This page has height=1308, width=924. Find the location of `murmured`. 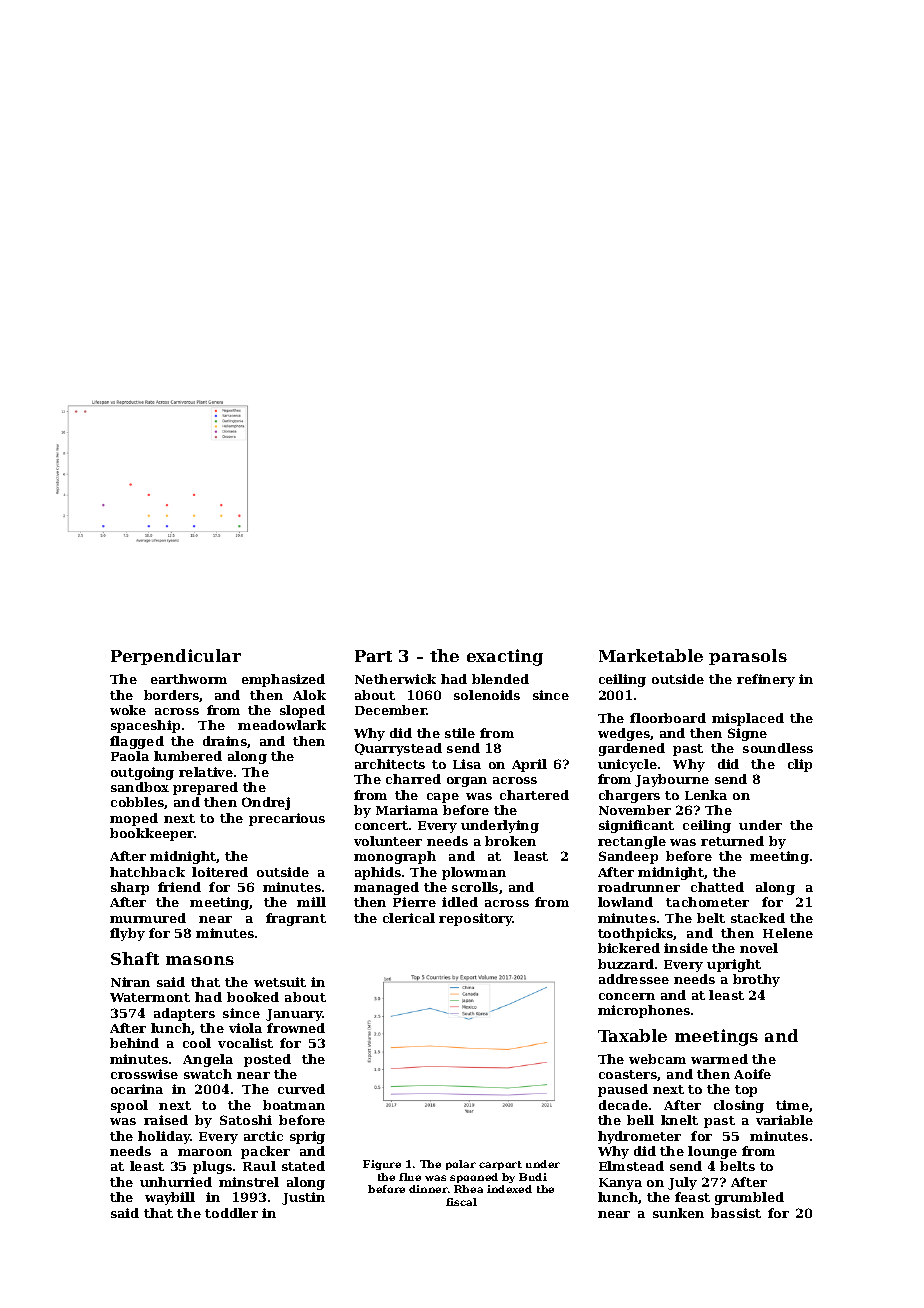

murmured is located at coordinates (148, 918).
